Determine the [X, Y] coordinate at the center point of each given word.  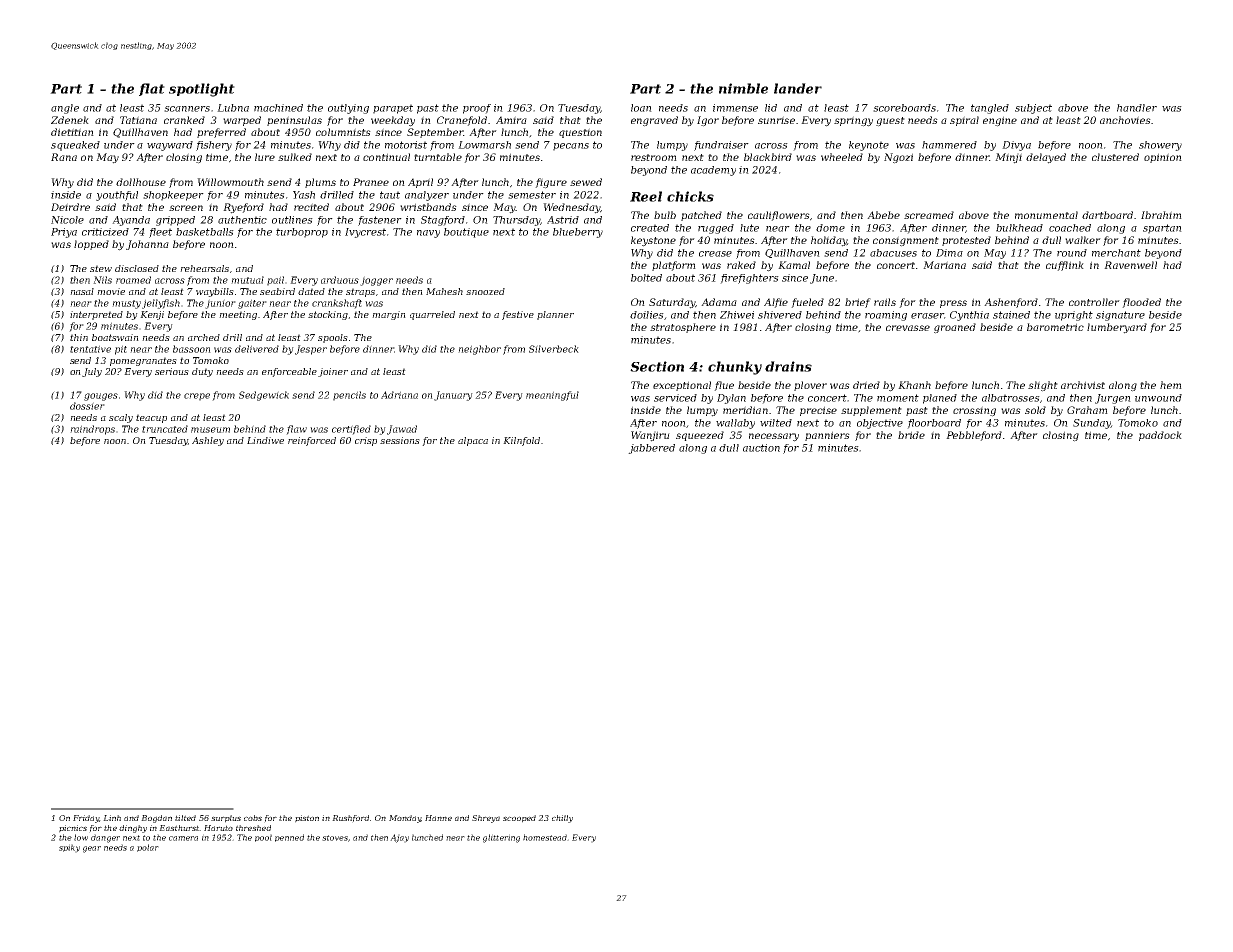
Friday [86, 819]
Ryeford [243, 208]
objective [880, 424]
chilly [562, 819]
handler [1137, 108]
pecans [571, 147]
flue [724, 386]
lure [265, 157]
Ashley [208, 441]
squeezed [700, 436]
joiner [333, 372]
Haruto [218, 828]
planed [940, 399]
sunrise [776, 120]
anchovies [1125, 120]
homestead [545, 837]
